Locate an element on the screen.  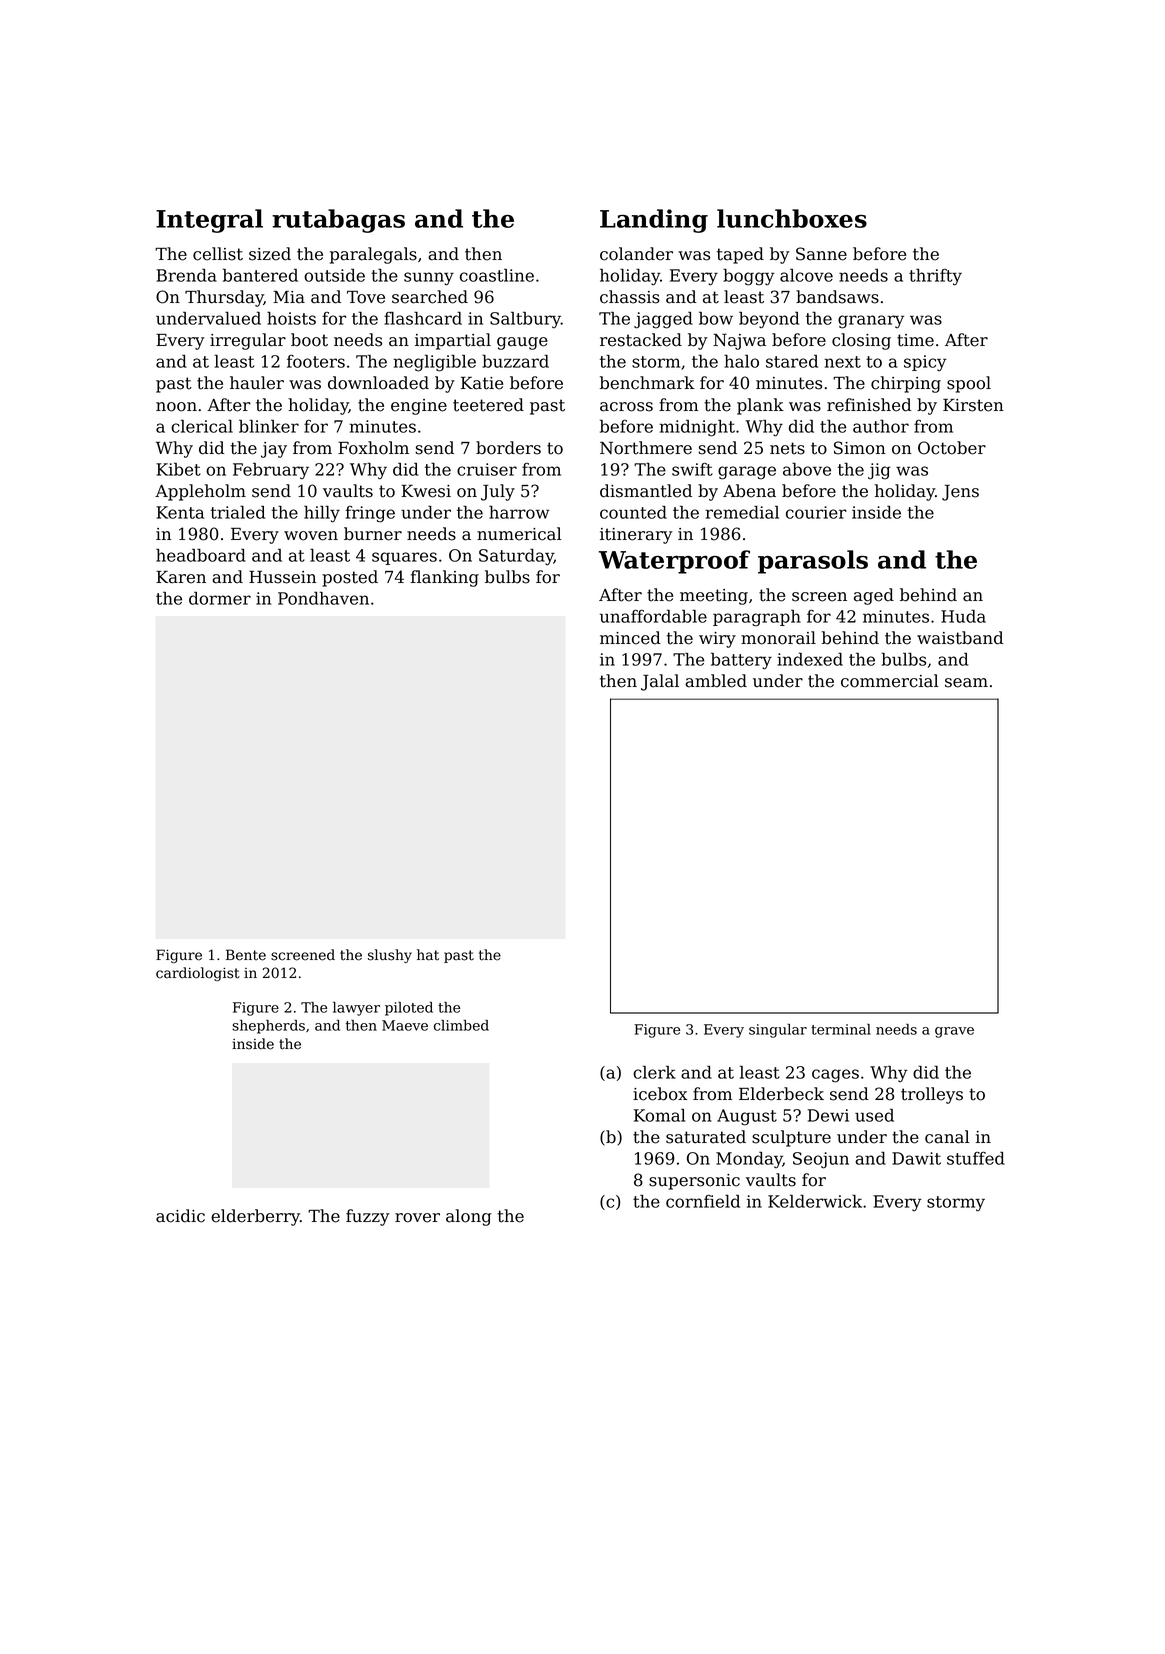
Pondhaven is located at coordinates (323, 598).
